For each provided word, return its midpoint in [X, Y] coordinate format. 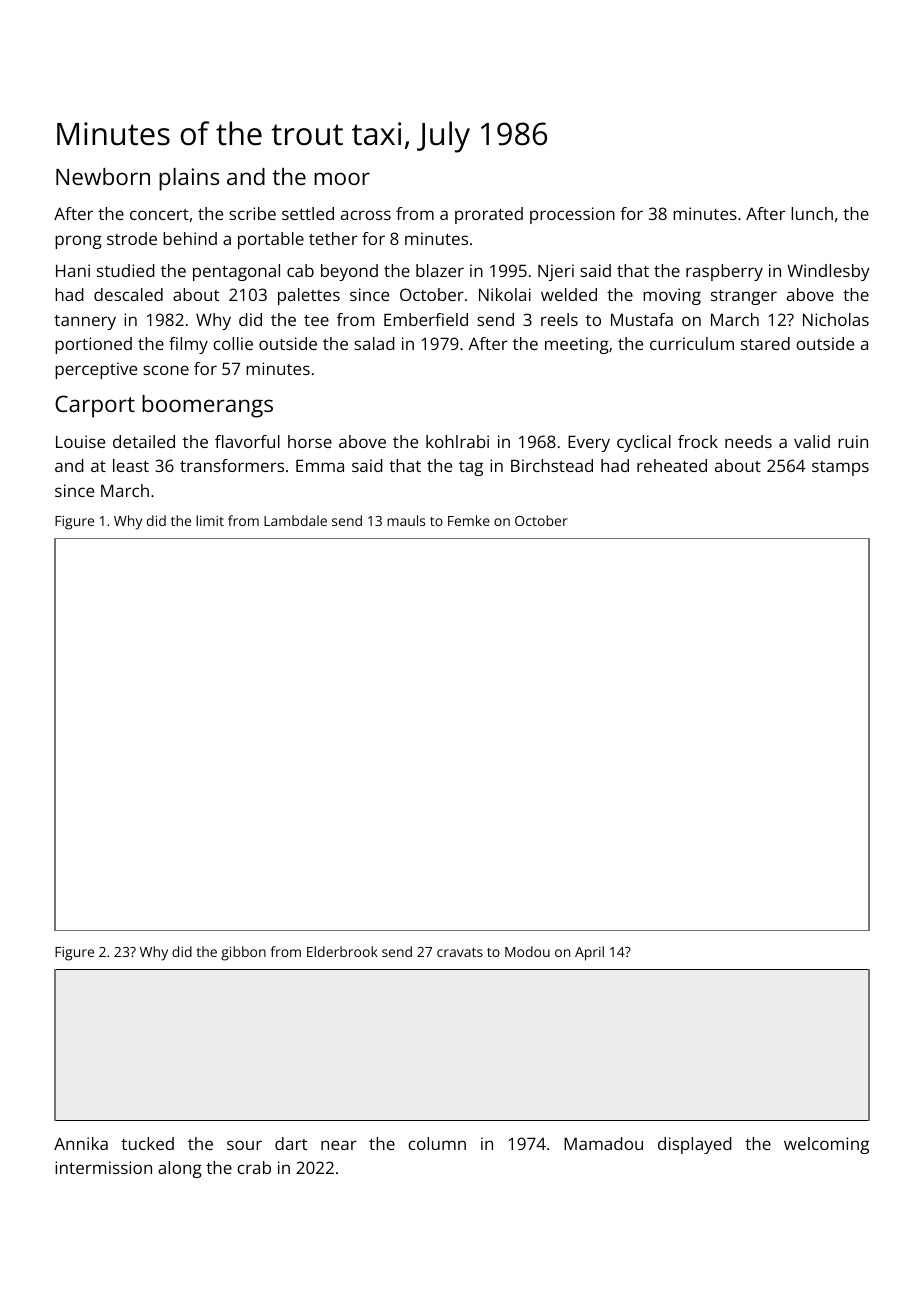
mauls [406, 520]
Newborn [103, 176]
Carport [95, 406]
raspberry [724, 272]
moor [342, 178]
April [589, 953]
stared [765, 343]
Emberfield [426, 319]
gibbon [243, 953]
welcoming [826, 1145]
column [437, 1143]
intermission [103, 1167]
